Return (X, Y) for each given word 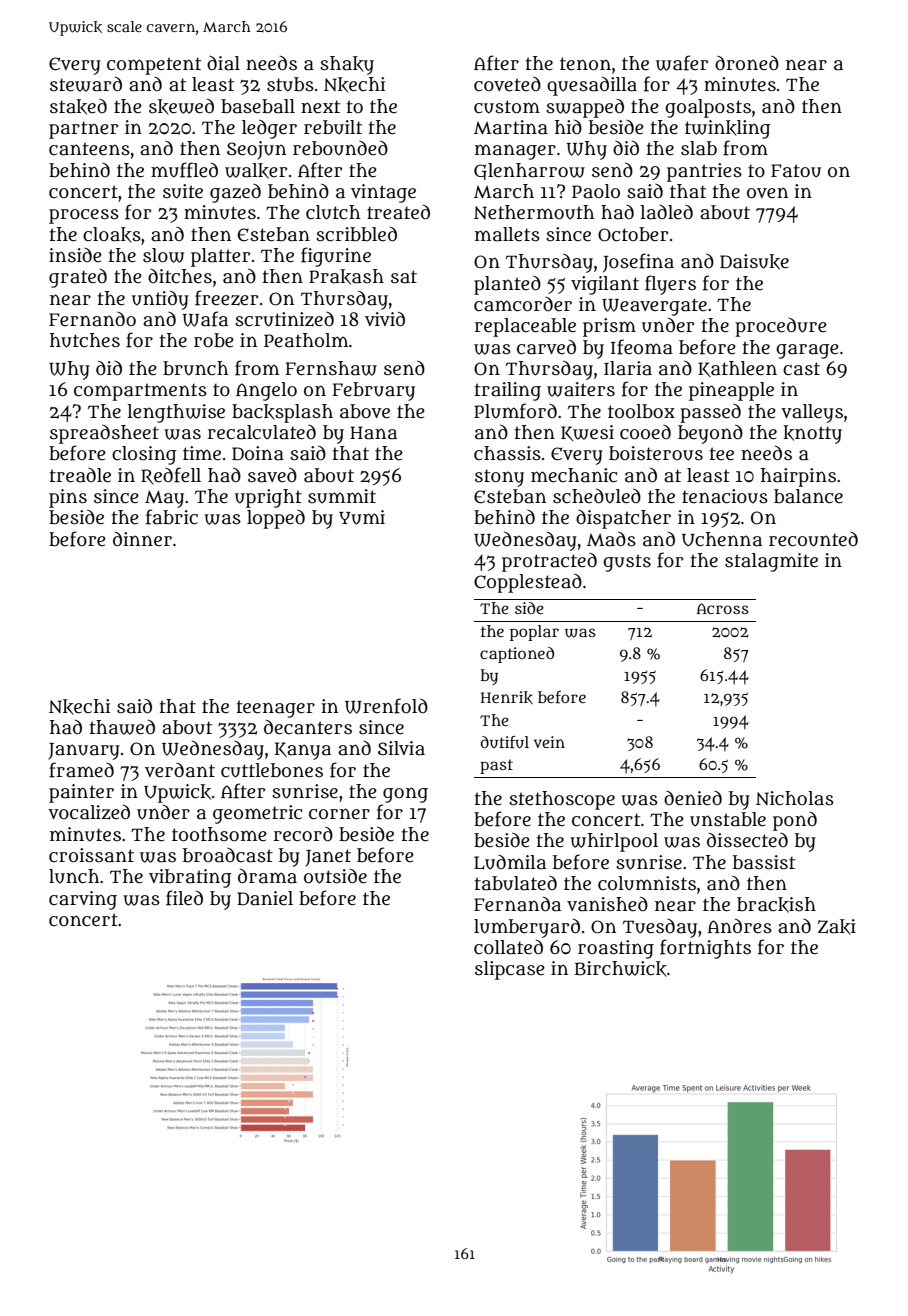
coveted (507, 84)
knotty (812, 434)
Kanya (303, 751)
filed (184, 898)
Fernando (92, 319)
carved (546, 347)
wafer (682, 63)
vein (549, 742)
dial (223, 63)
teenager (276, 709)
